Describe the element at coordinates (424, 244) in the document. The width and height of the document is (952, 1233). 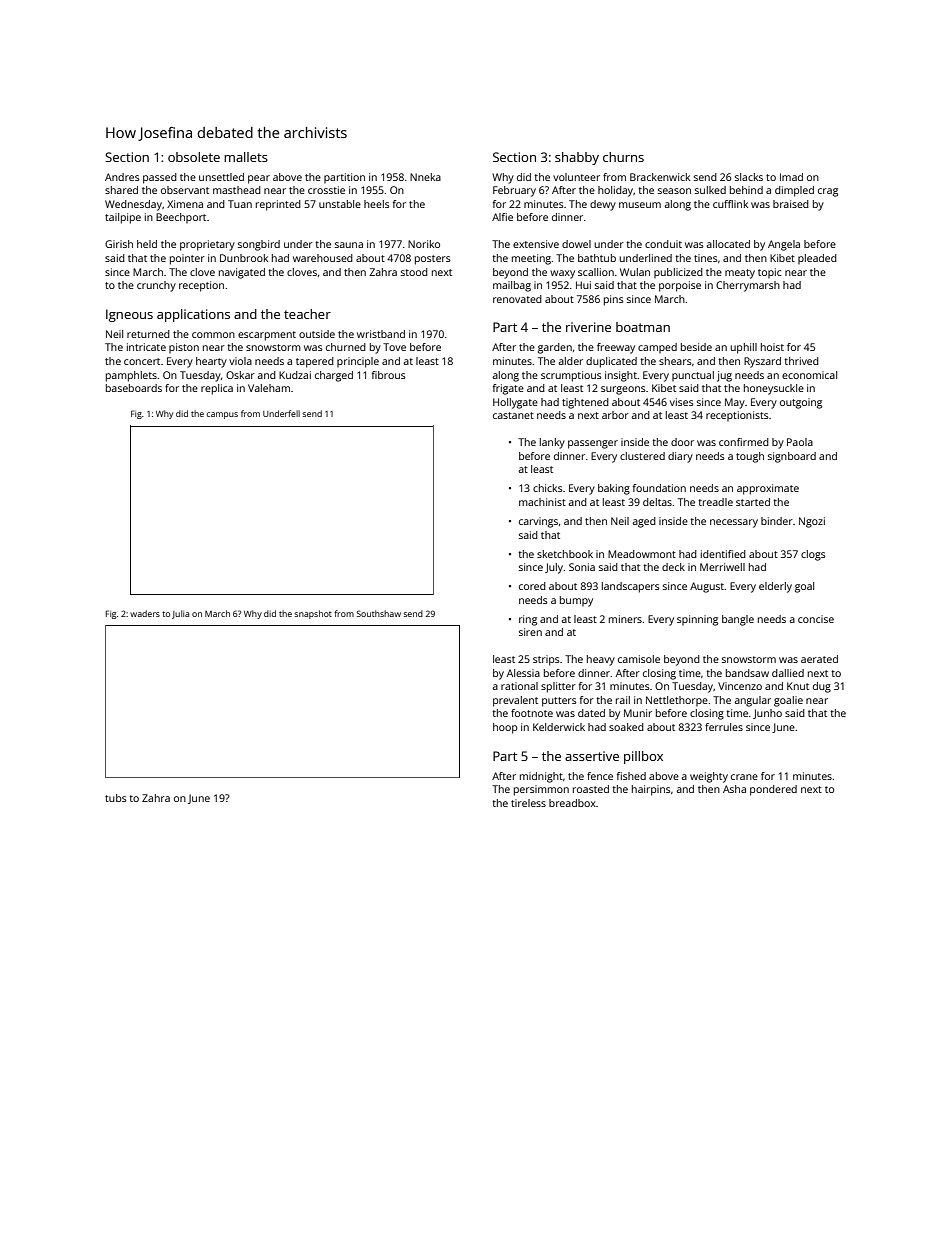
I see `Noriko` at that location.
